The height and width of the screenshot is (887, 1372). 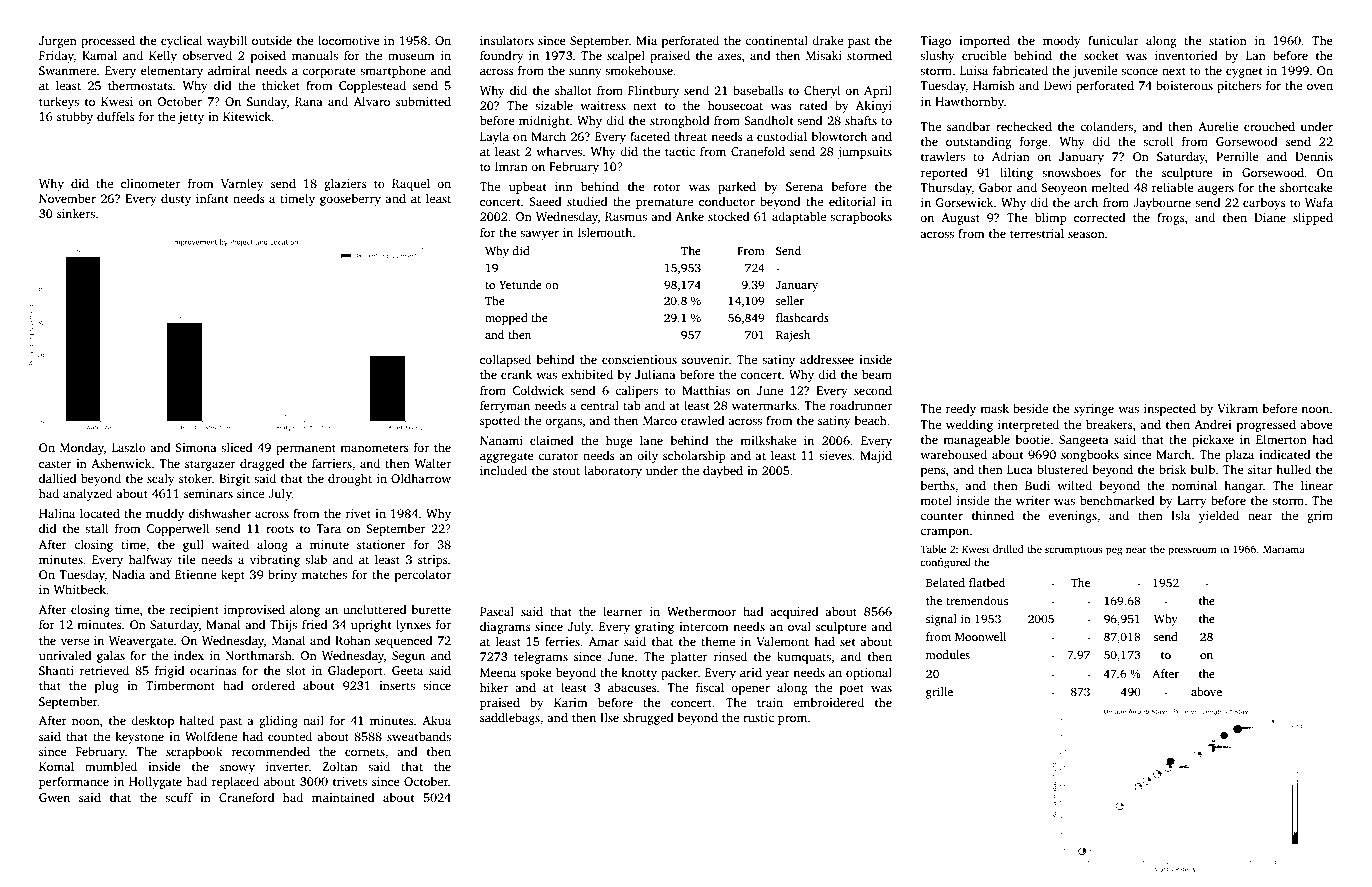 I want to click on strips, so click(x=433, y=561).
